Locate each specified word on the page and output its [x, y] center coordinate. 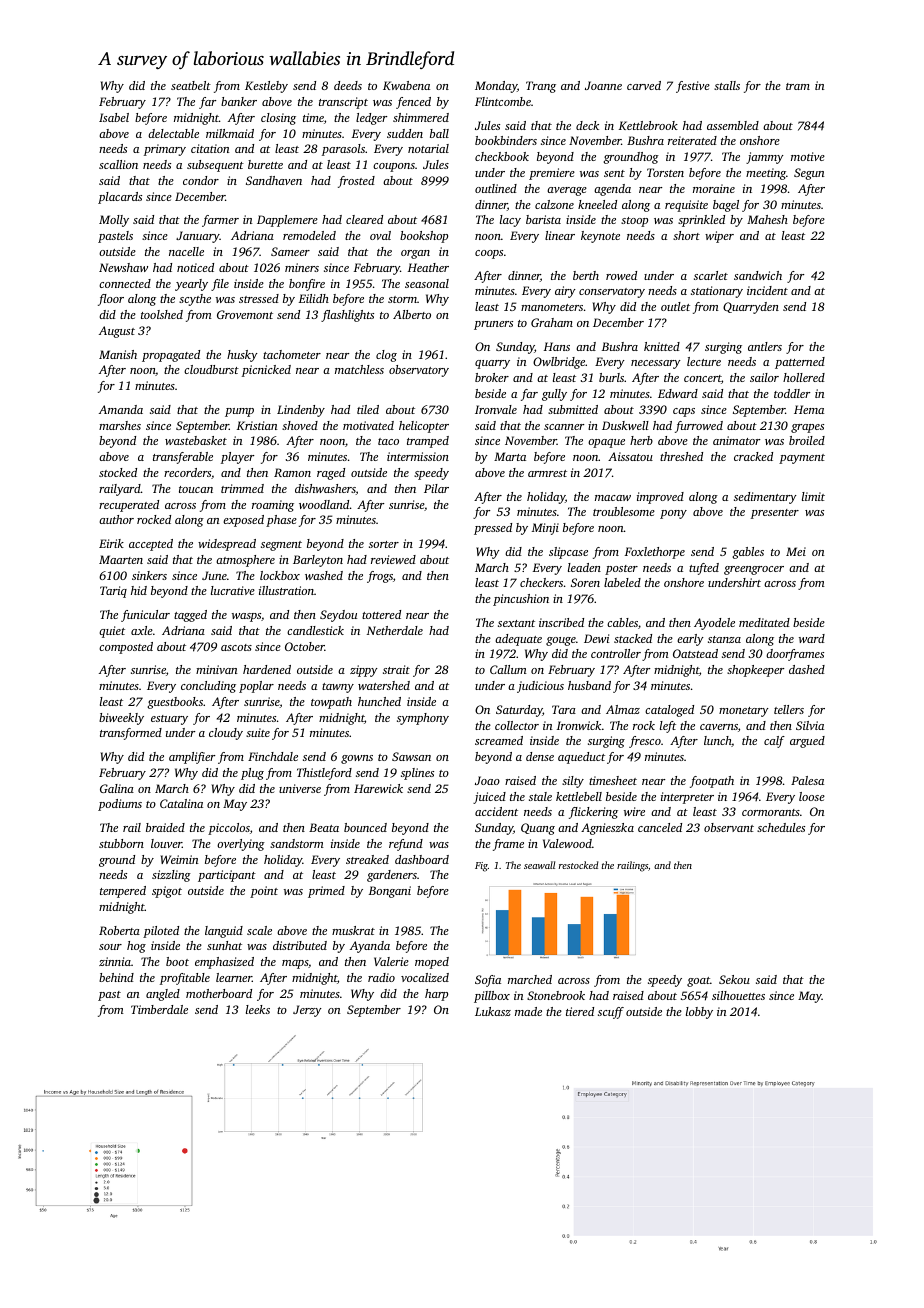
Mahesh [767, 219]
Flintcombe [503, 101]
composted [126, 648]
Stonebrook [556, 995]
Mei [796, 551]
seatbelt [191, 85]
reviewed [393, 559]
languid [224, 932]
